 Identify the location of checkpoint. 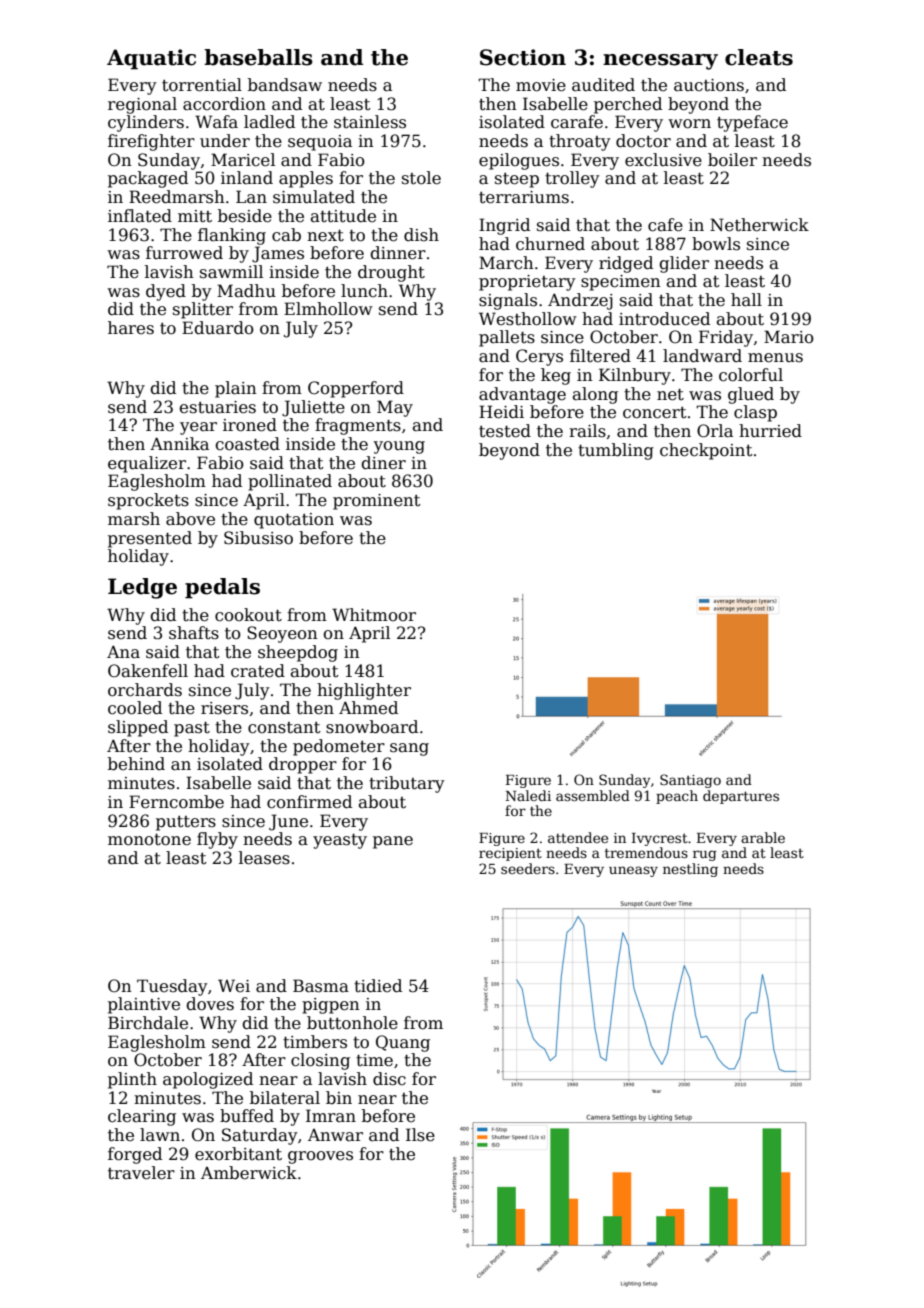
(706, 451).
